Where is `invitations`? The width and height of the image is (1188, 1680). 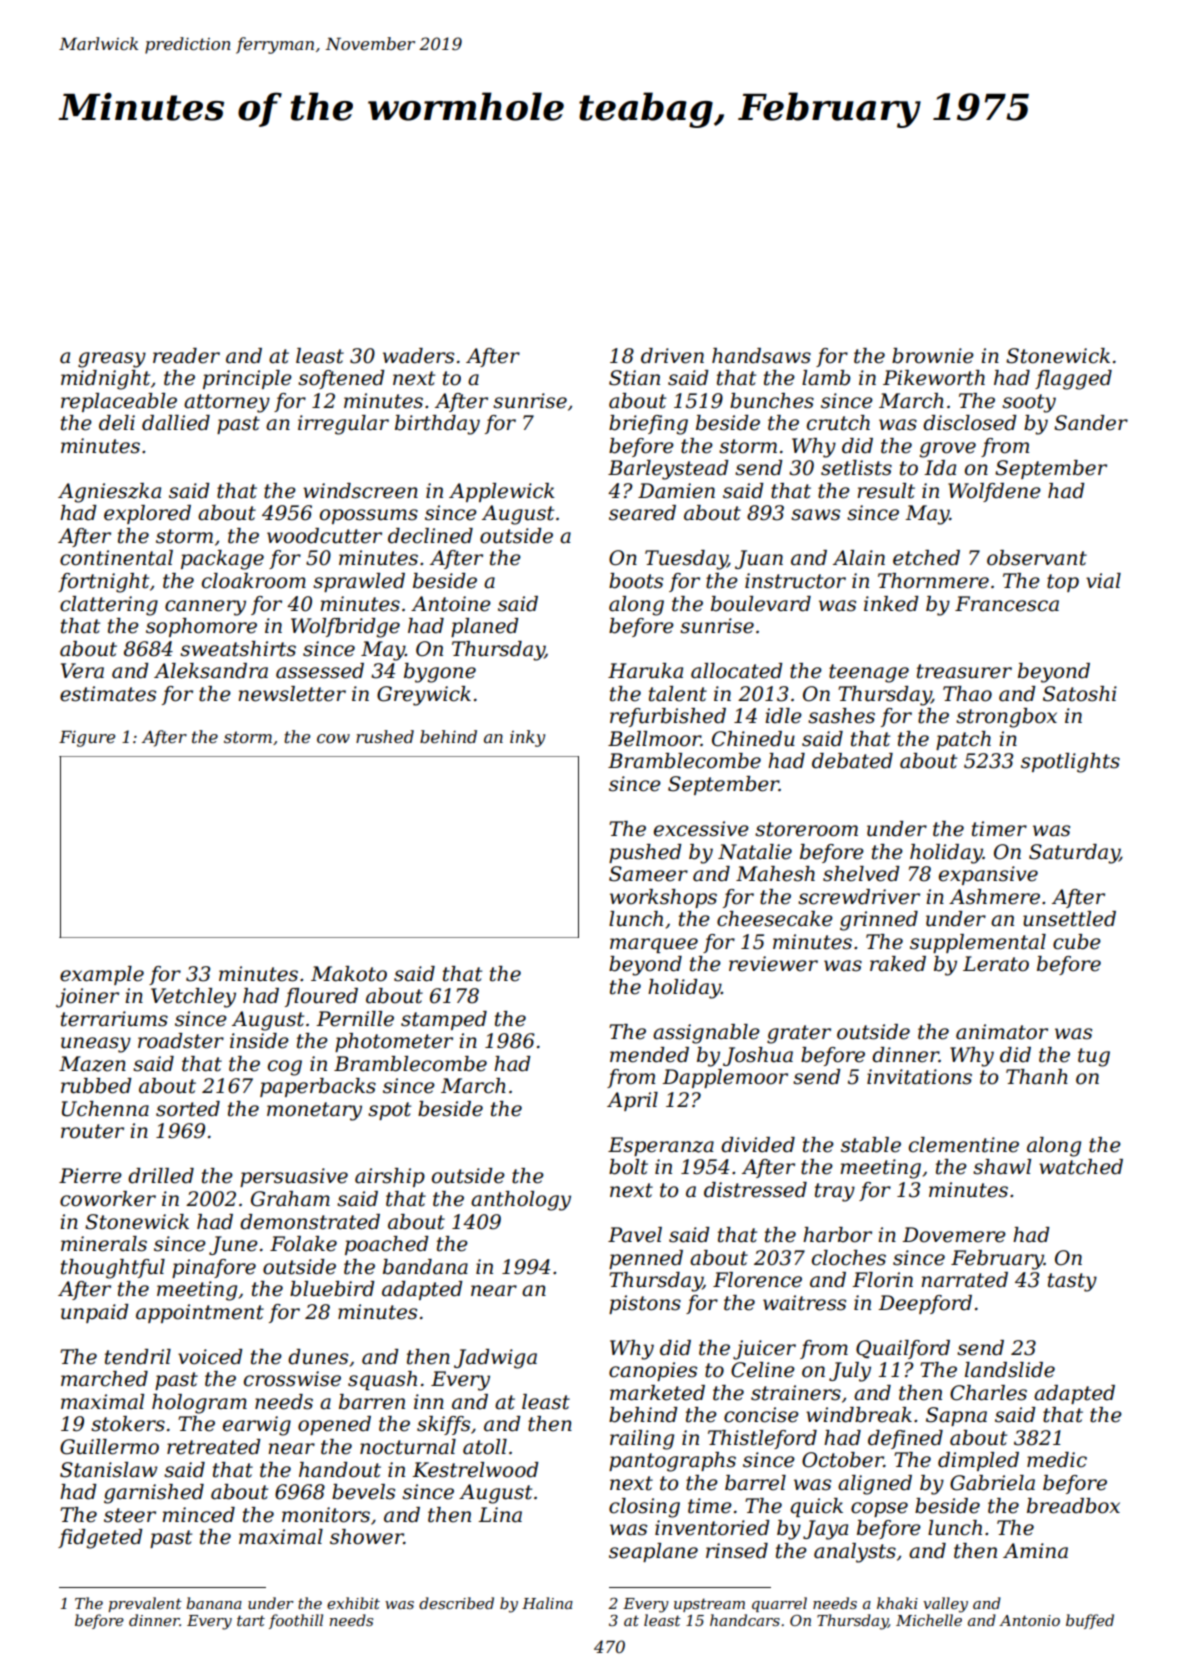
invitations is located at coordinates (919, 1077).
